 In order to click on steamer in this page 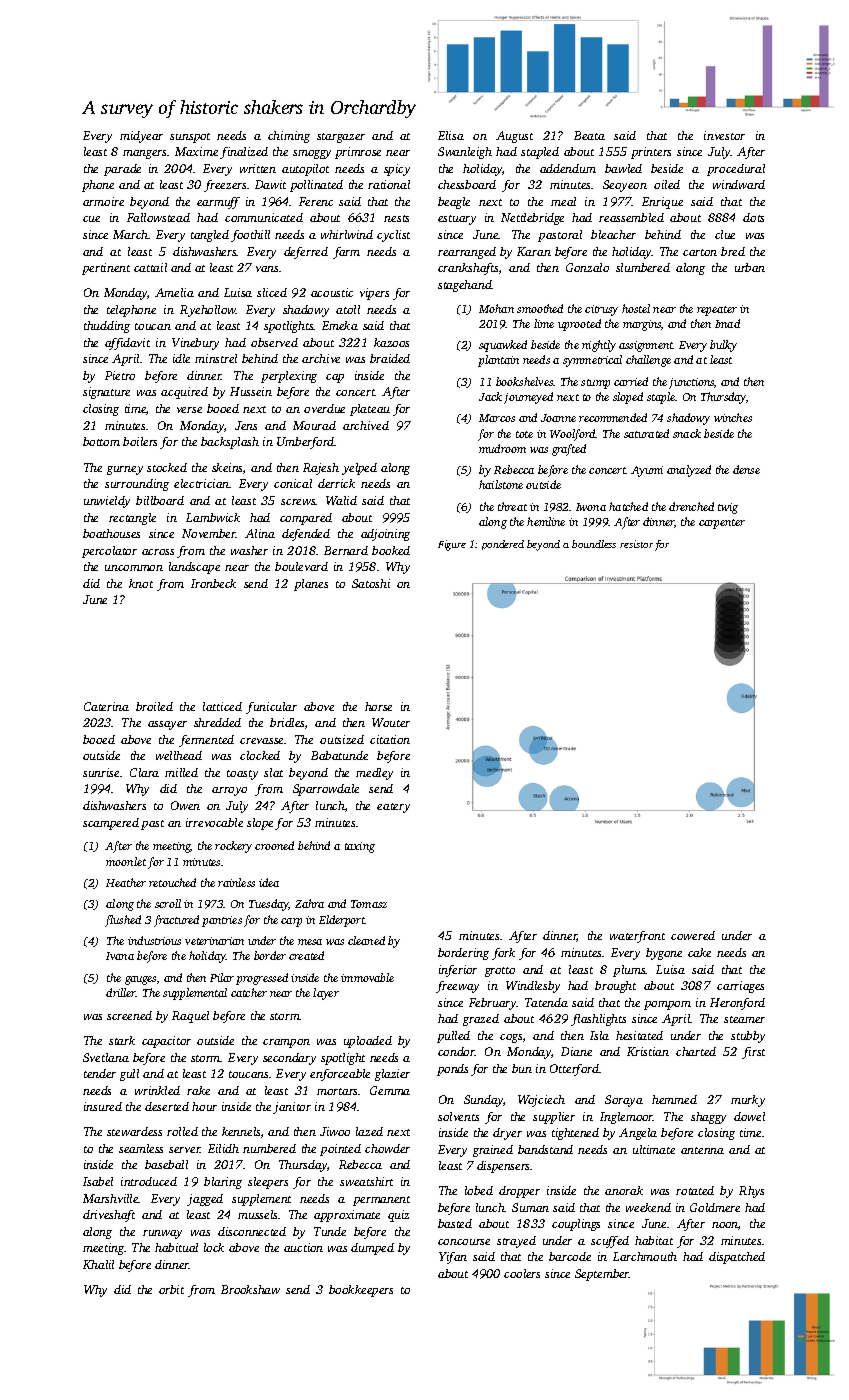, I will do `click(744, 1019)`.
